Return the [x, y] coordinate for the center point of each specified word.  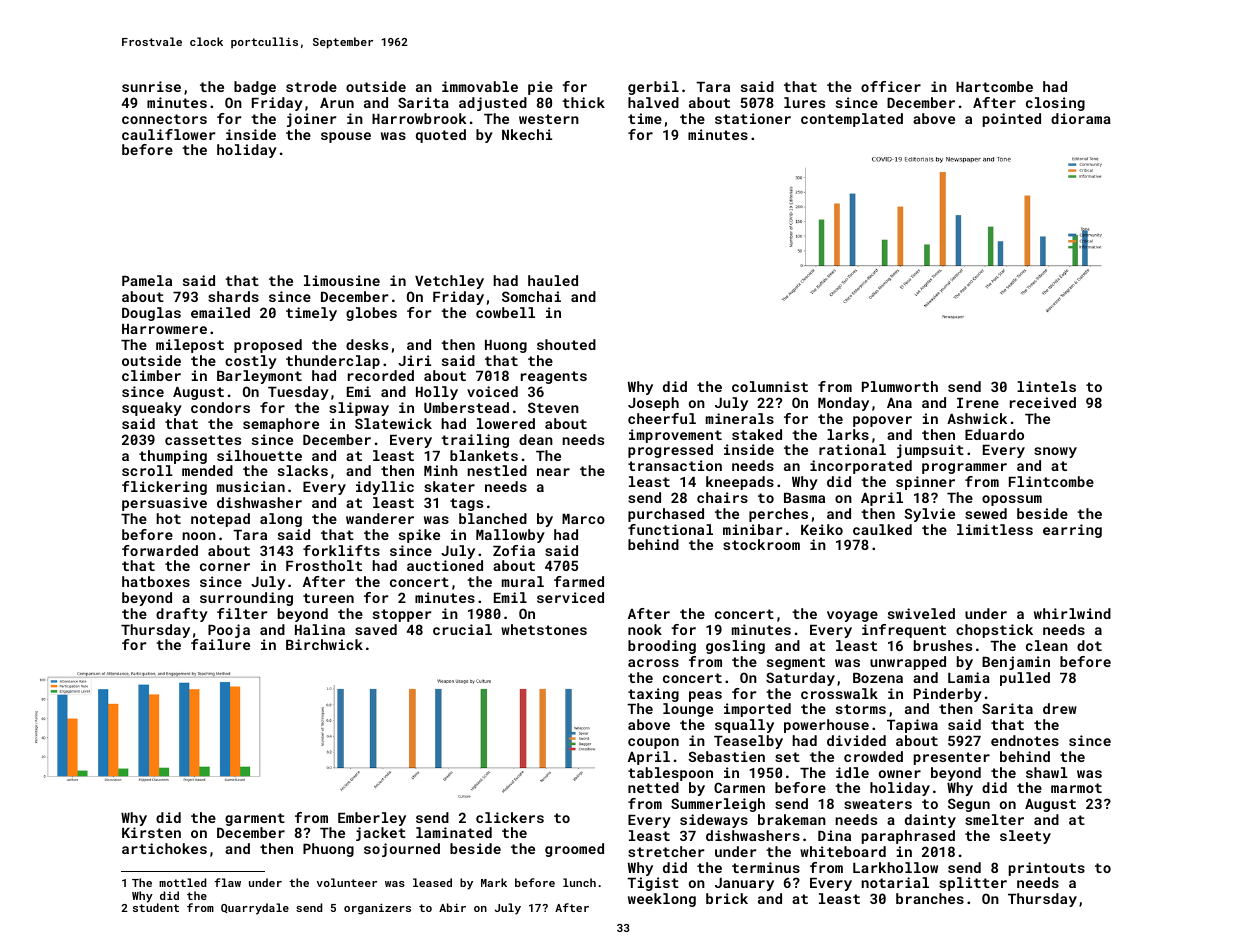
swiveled [921, 613]
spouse [346, 137]
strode [311, 86]
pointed [1012, 120]
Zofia [514, 550]
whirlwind [1072, 613]
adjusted [493, 104]
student [156, 907]
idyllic [385, 488]
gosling [735, 647]
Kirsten [151, 832]
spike [419, 536]
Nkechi [527, 134]
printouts [1047, 869]
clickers [510, 817]
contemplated [852, 120]
